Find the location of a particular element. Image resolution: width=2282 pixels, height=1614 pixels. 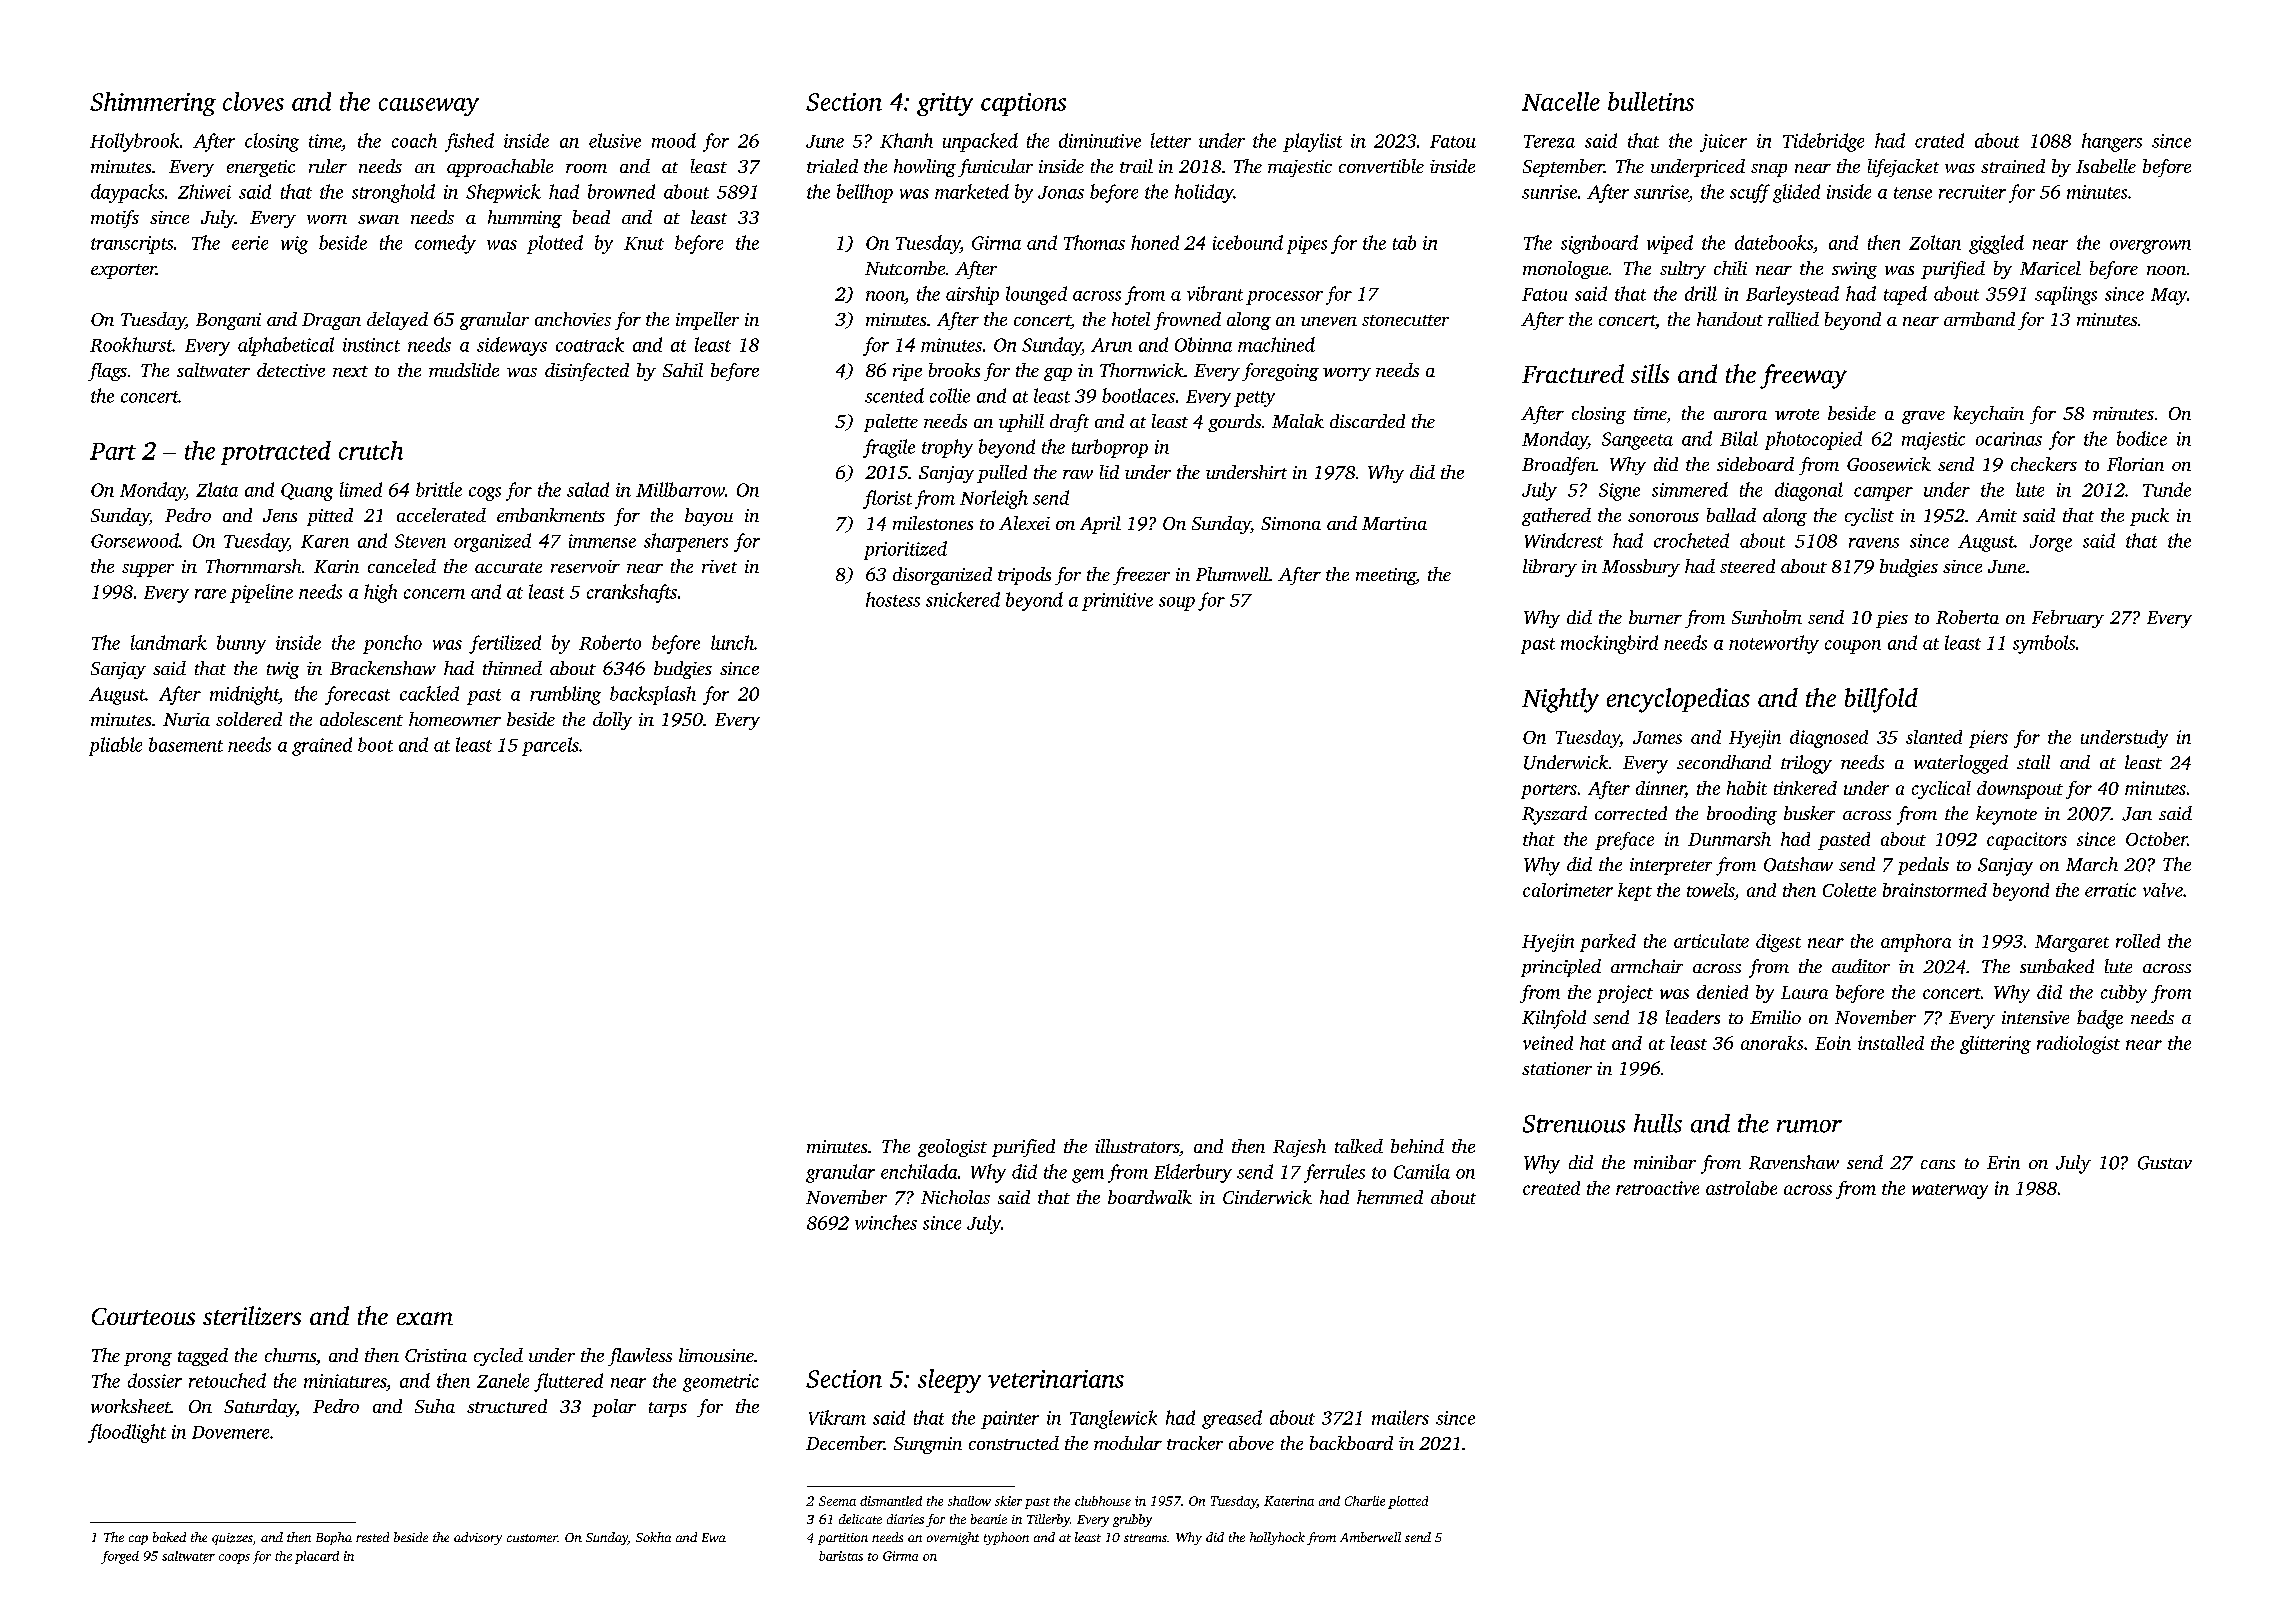

hangers is located at coordinates (2112, 142).
